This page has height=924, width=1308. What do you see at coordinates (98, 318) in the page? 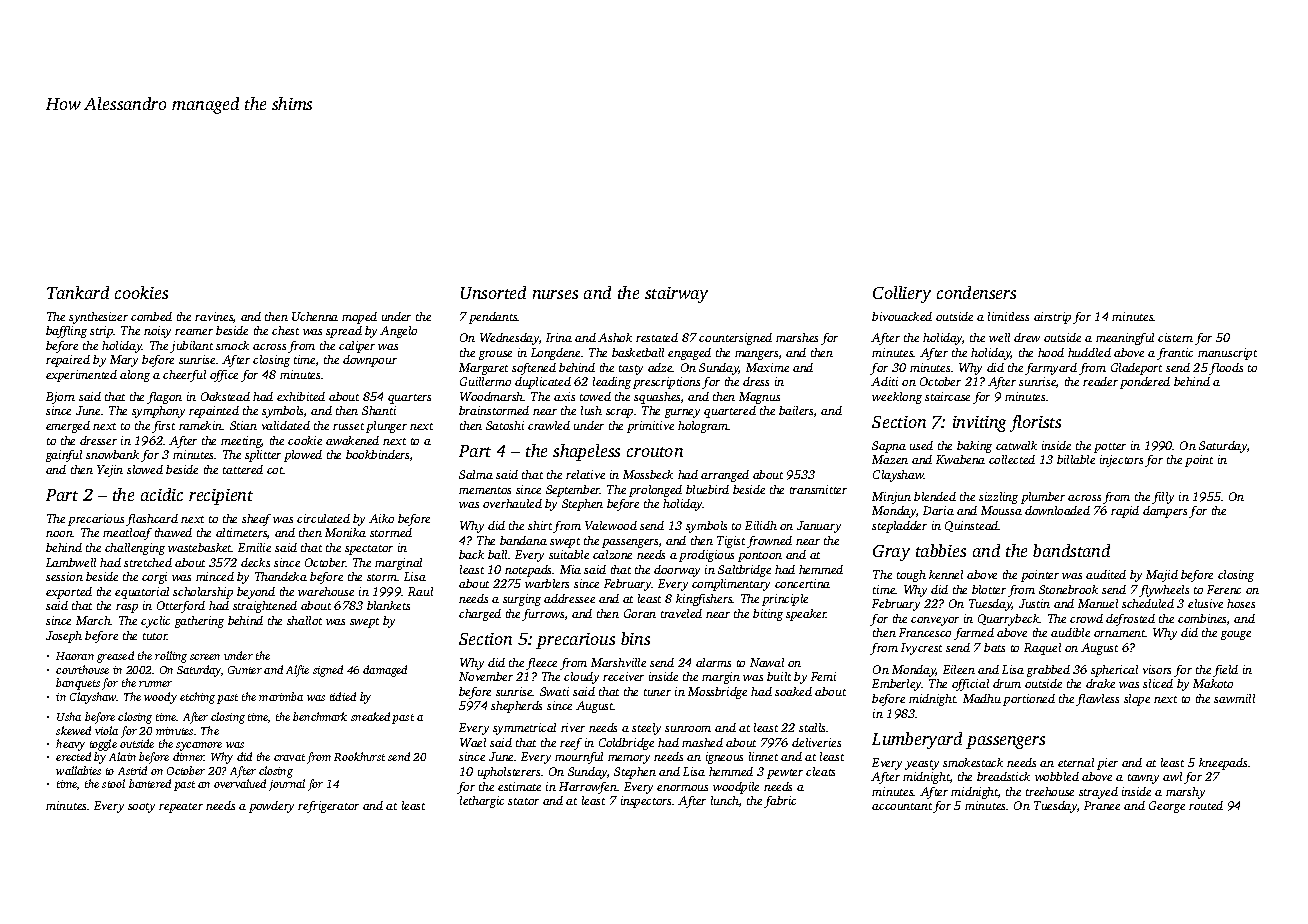
I see `synthesizer` at bounding box center [98, 318].
